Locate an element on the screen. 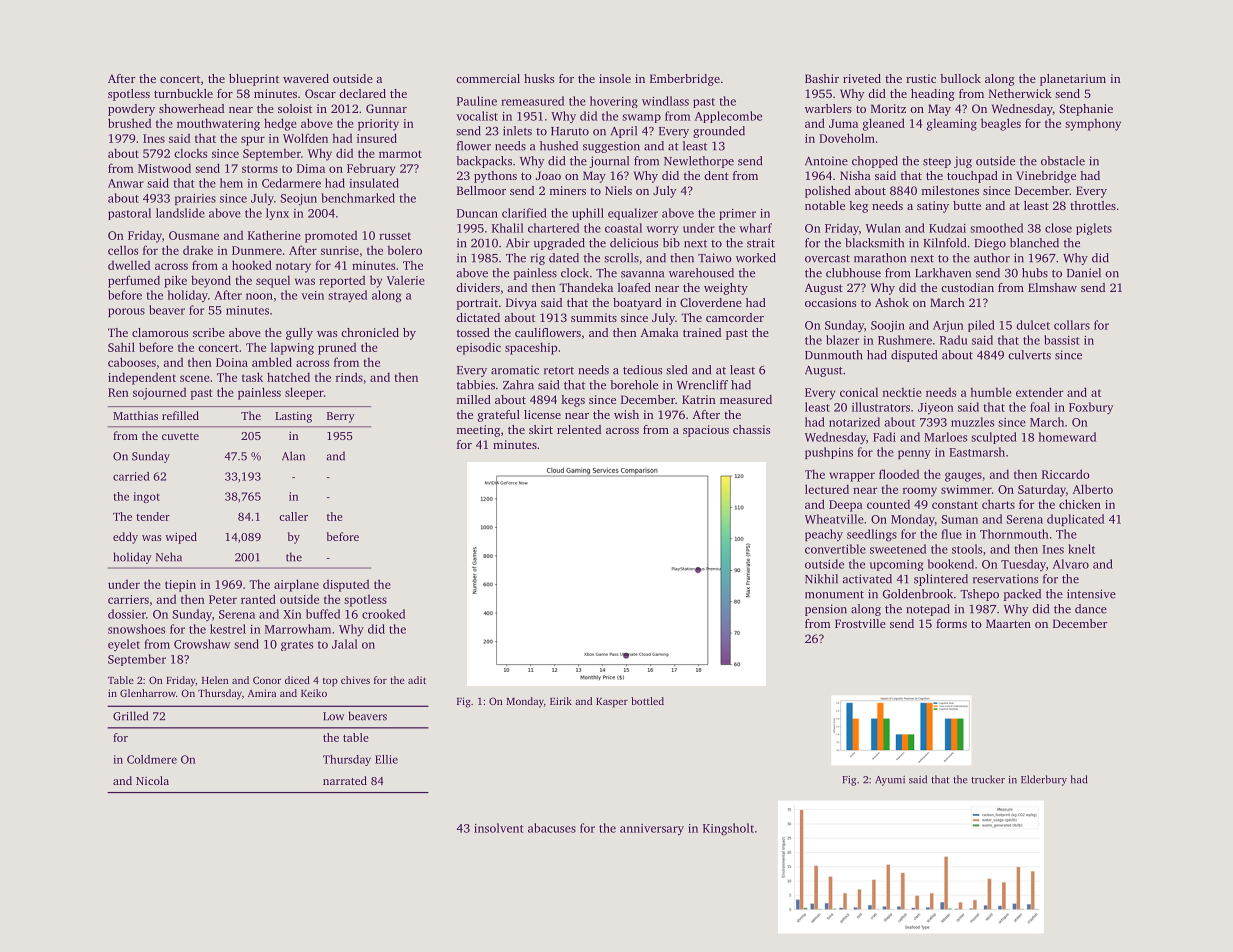 The height and width of the screenshot is (952, 1233). narrated is located at coordinates (345, 780).
